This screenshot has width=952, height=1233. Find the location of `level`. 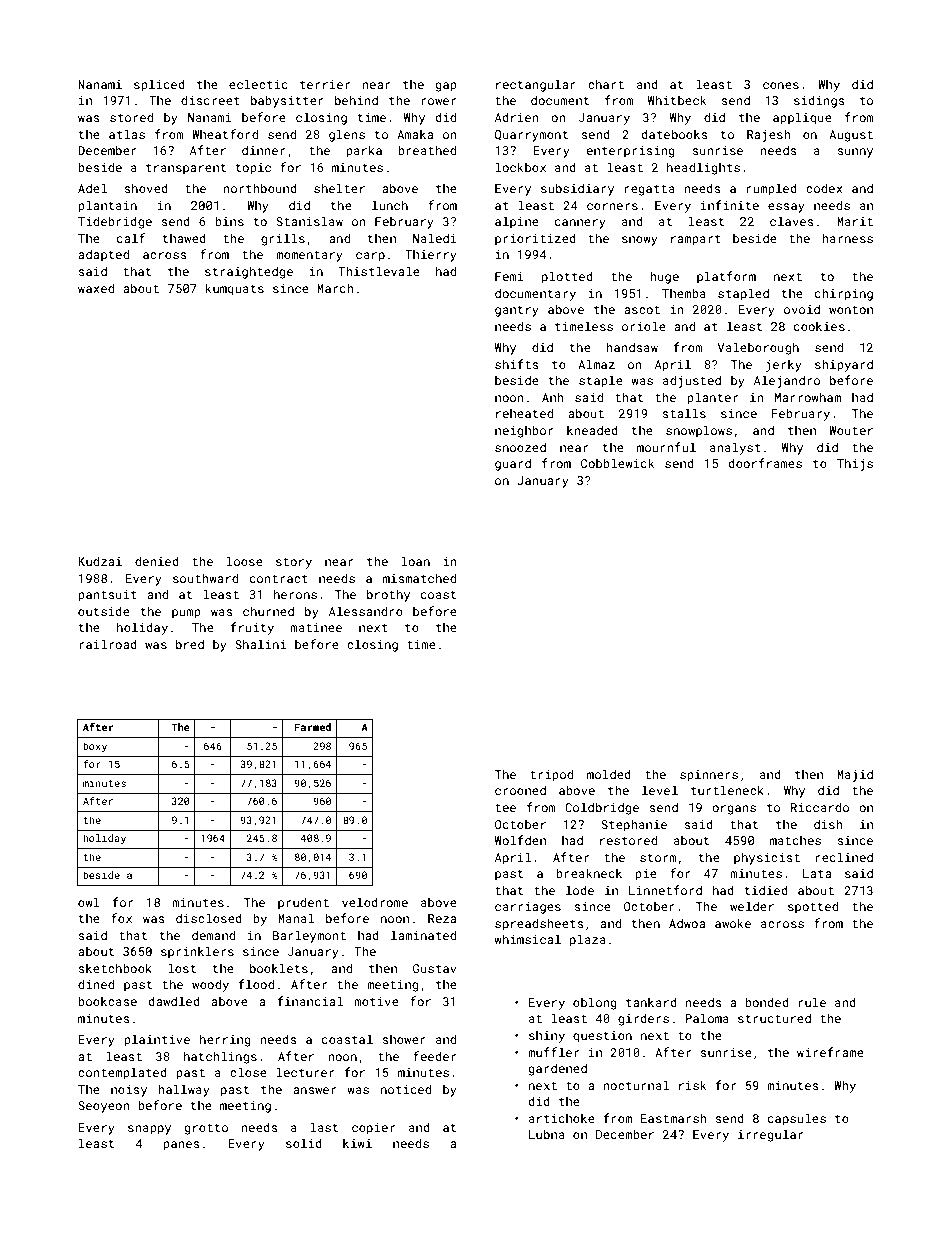

level is located at coordinates (660, 790).
